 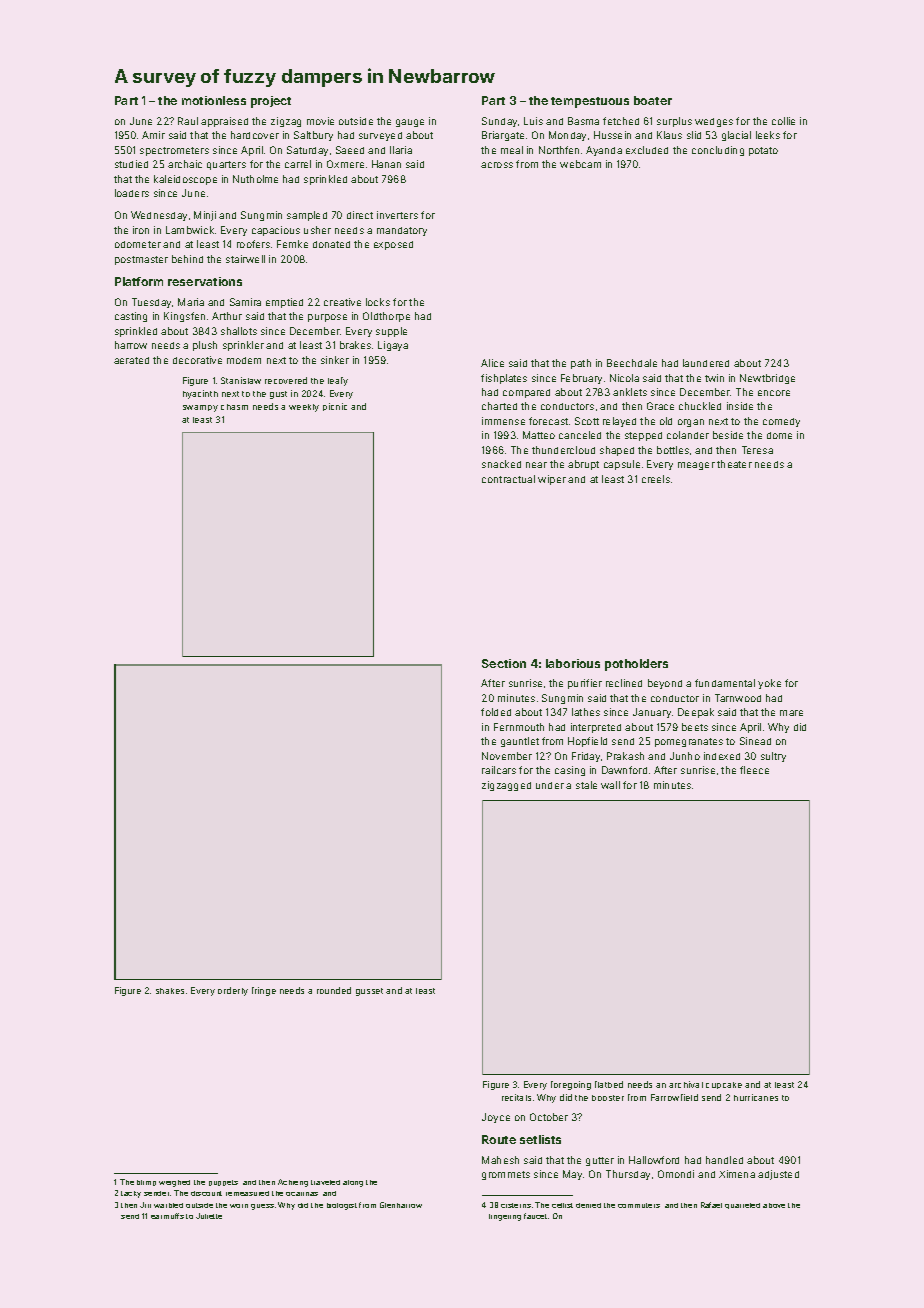 I want to click on adjusted, so click(x=778, y=1175).
